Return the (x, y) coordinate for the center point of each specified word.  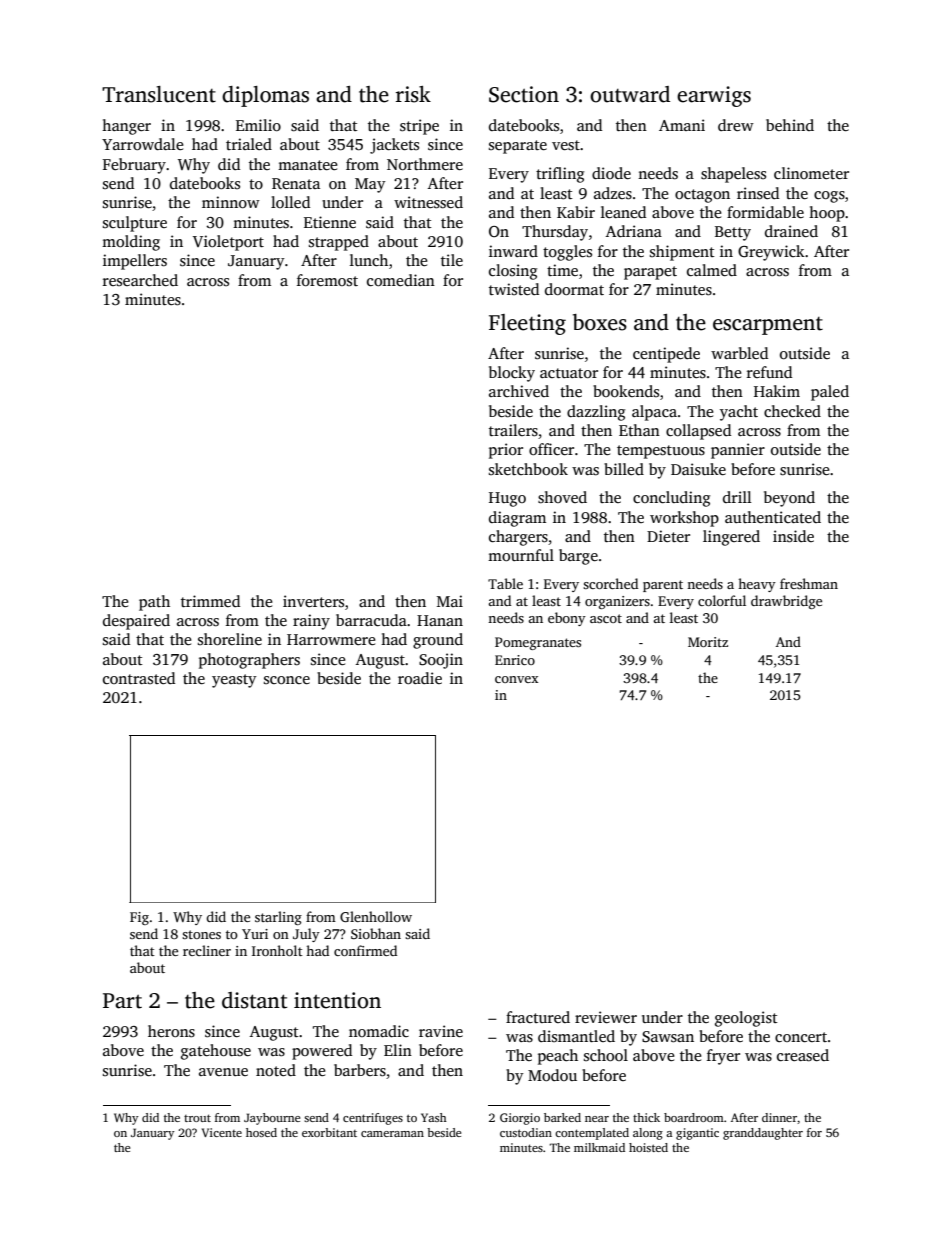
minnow (231, 202)
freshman (809, 583)
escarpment (768, 326)
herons (171, 1031)
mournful (521, 555)
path (154, 603)
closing (513, 272)
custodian (526, 1132)
